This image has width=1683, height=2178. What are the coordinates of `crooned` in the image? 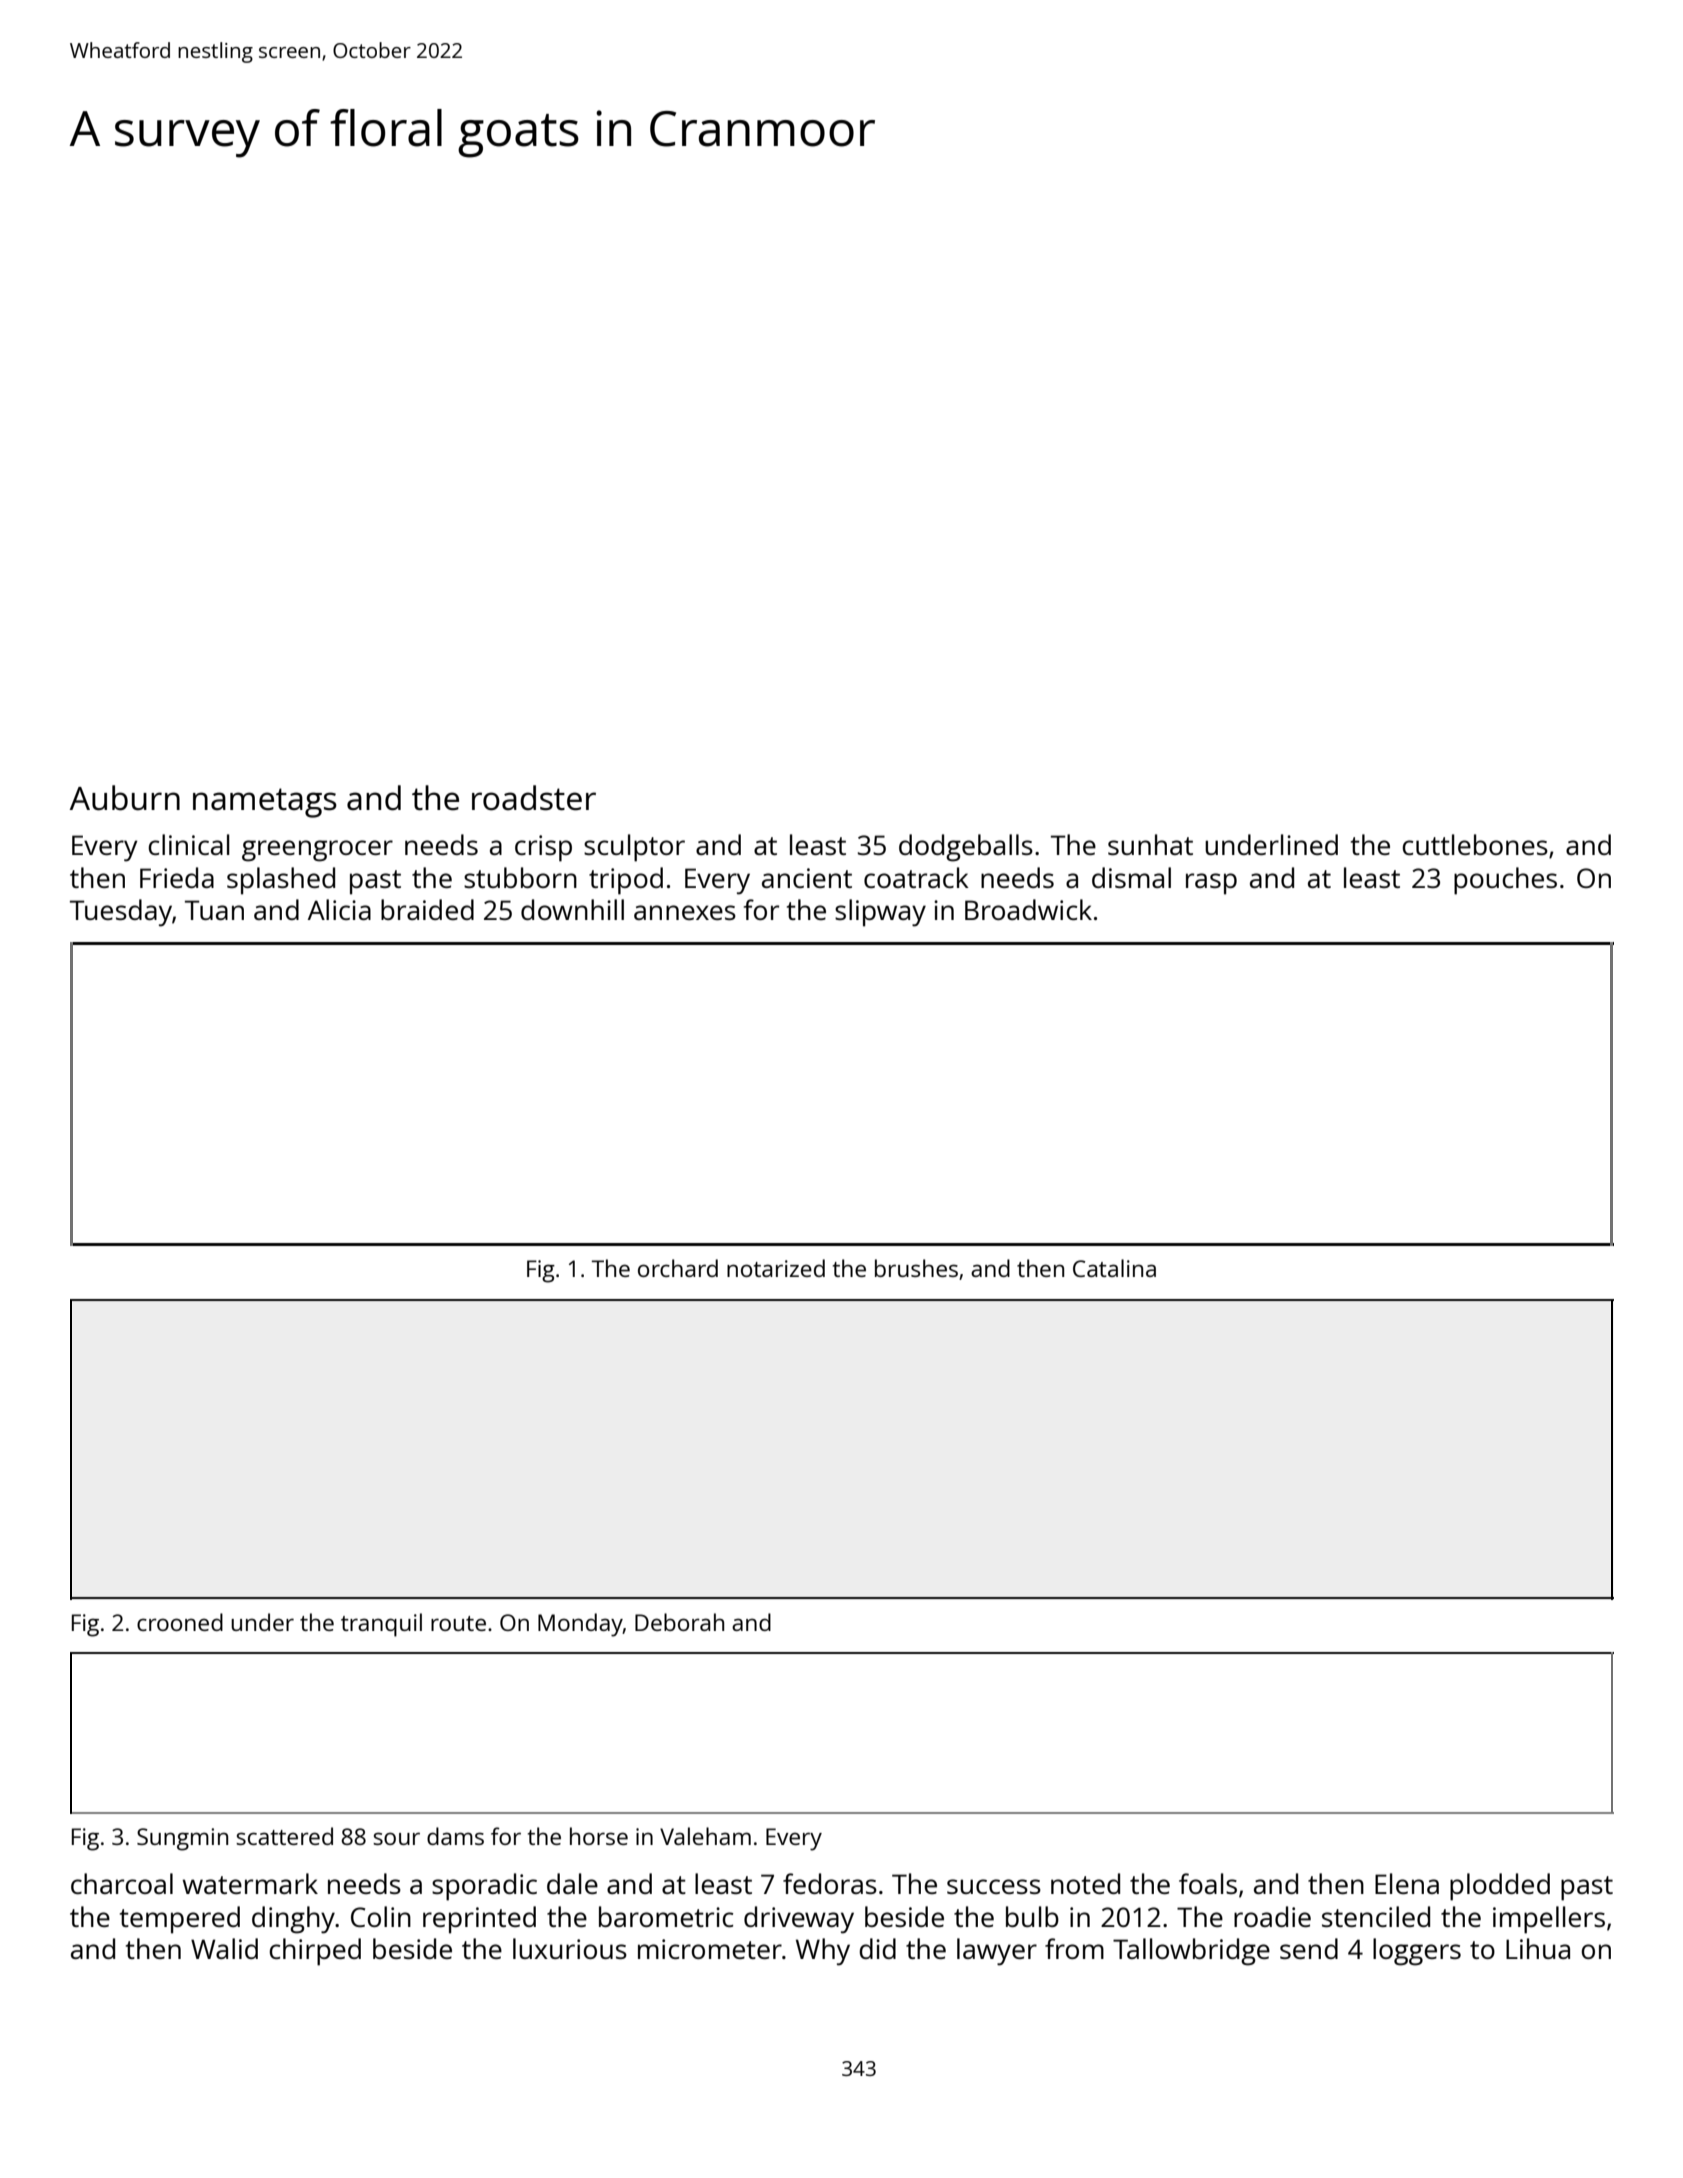 It's located at (180, 1622).
